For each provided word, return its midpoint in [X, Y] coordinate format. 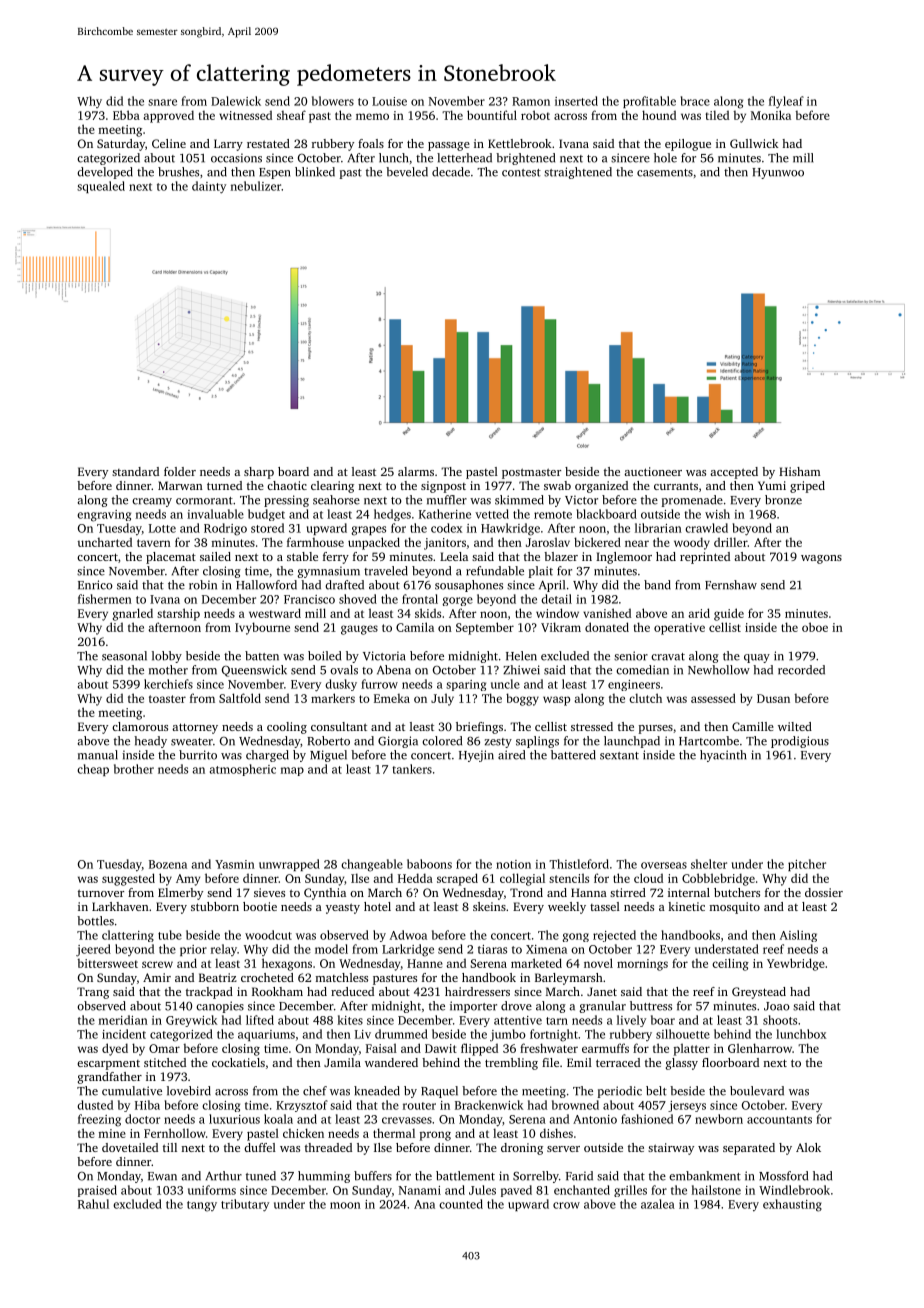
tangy [202, 1206]
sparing [466, 685]
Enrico [95, 585]
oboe [815, 627]
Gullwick [754, 143]
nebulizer [256, 186]
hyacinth [723, 756]
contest [521, 173]
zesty [498, 743]
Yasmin [235, 864]
